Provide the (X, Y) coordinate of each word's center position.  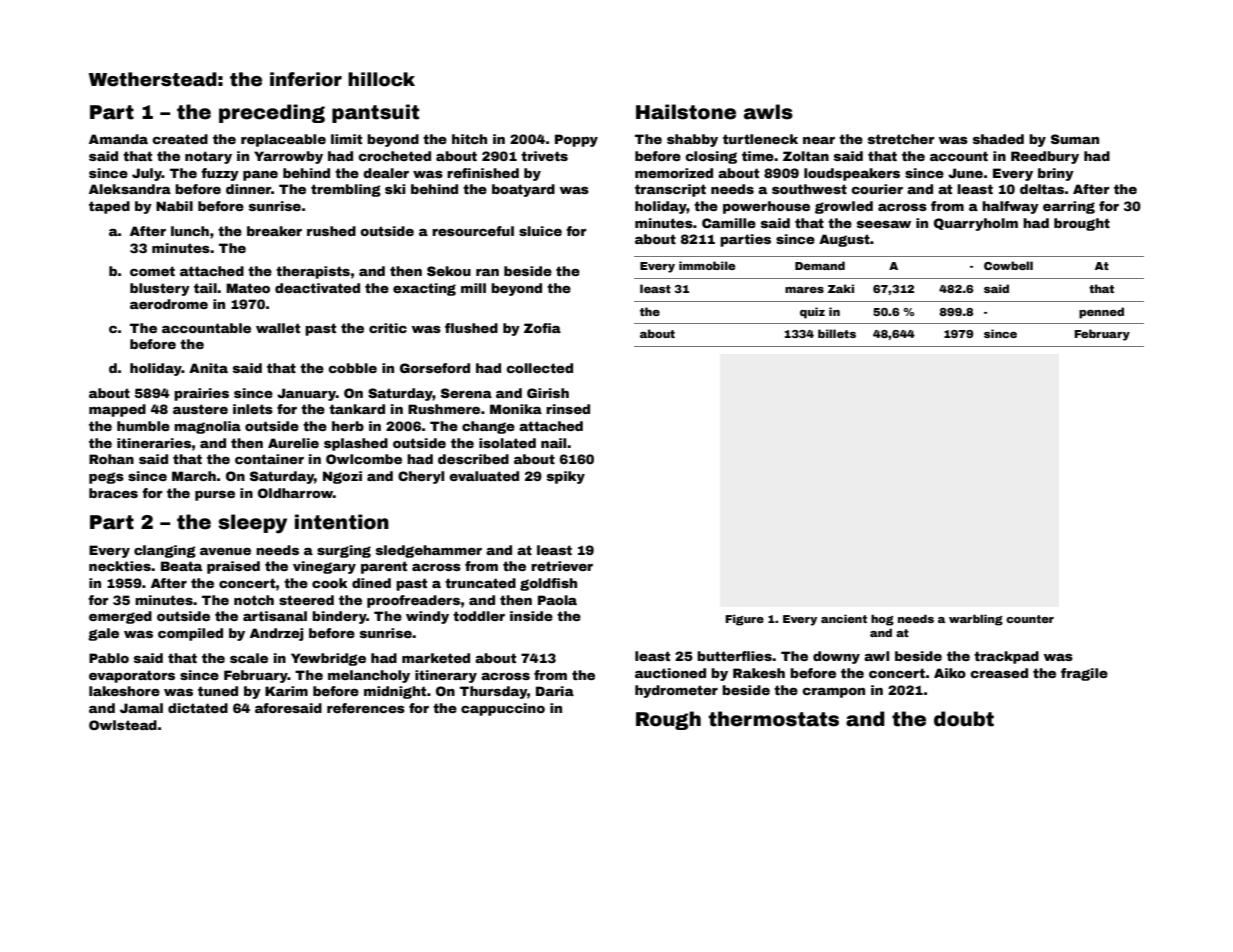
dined (371, 583)
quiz (812, 313)
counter (1030, 619)
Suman (1075, 139)
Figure (744, 620)
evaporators (132, 676)
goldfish (548, 584)
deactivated (317, 288)
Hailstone (686, 112)
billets (837, 333)
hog (882, 620)
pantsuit (375, 113)
